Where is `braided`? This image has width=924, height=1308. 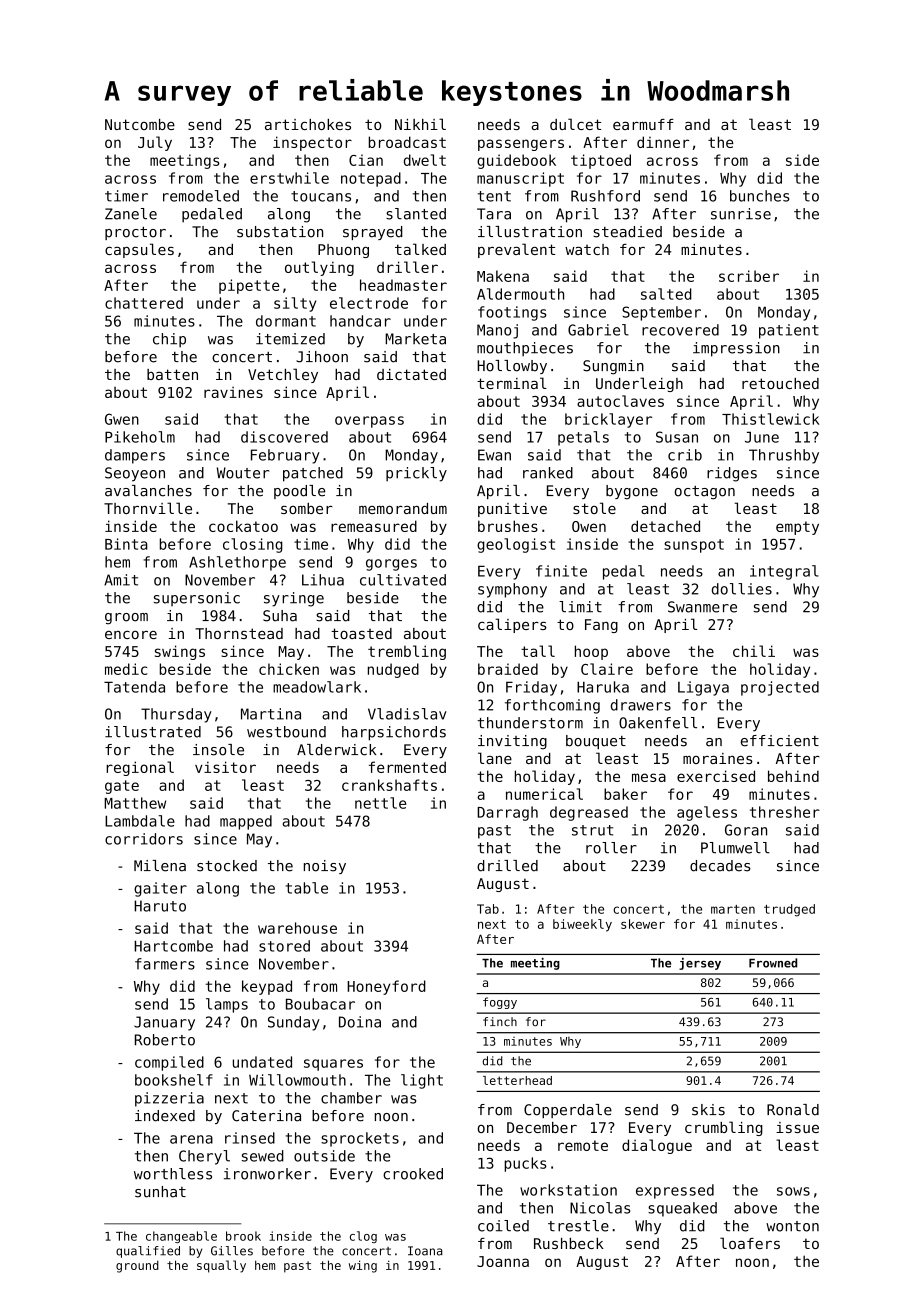
braided is located at coordinates (508, 669).
